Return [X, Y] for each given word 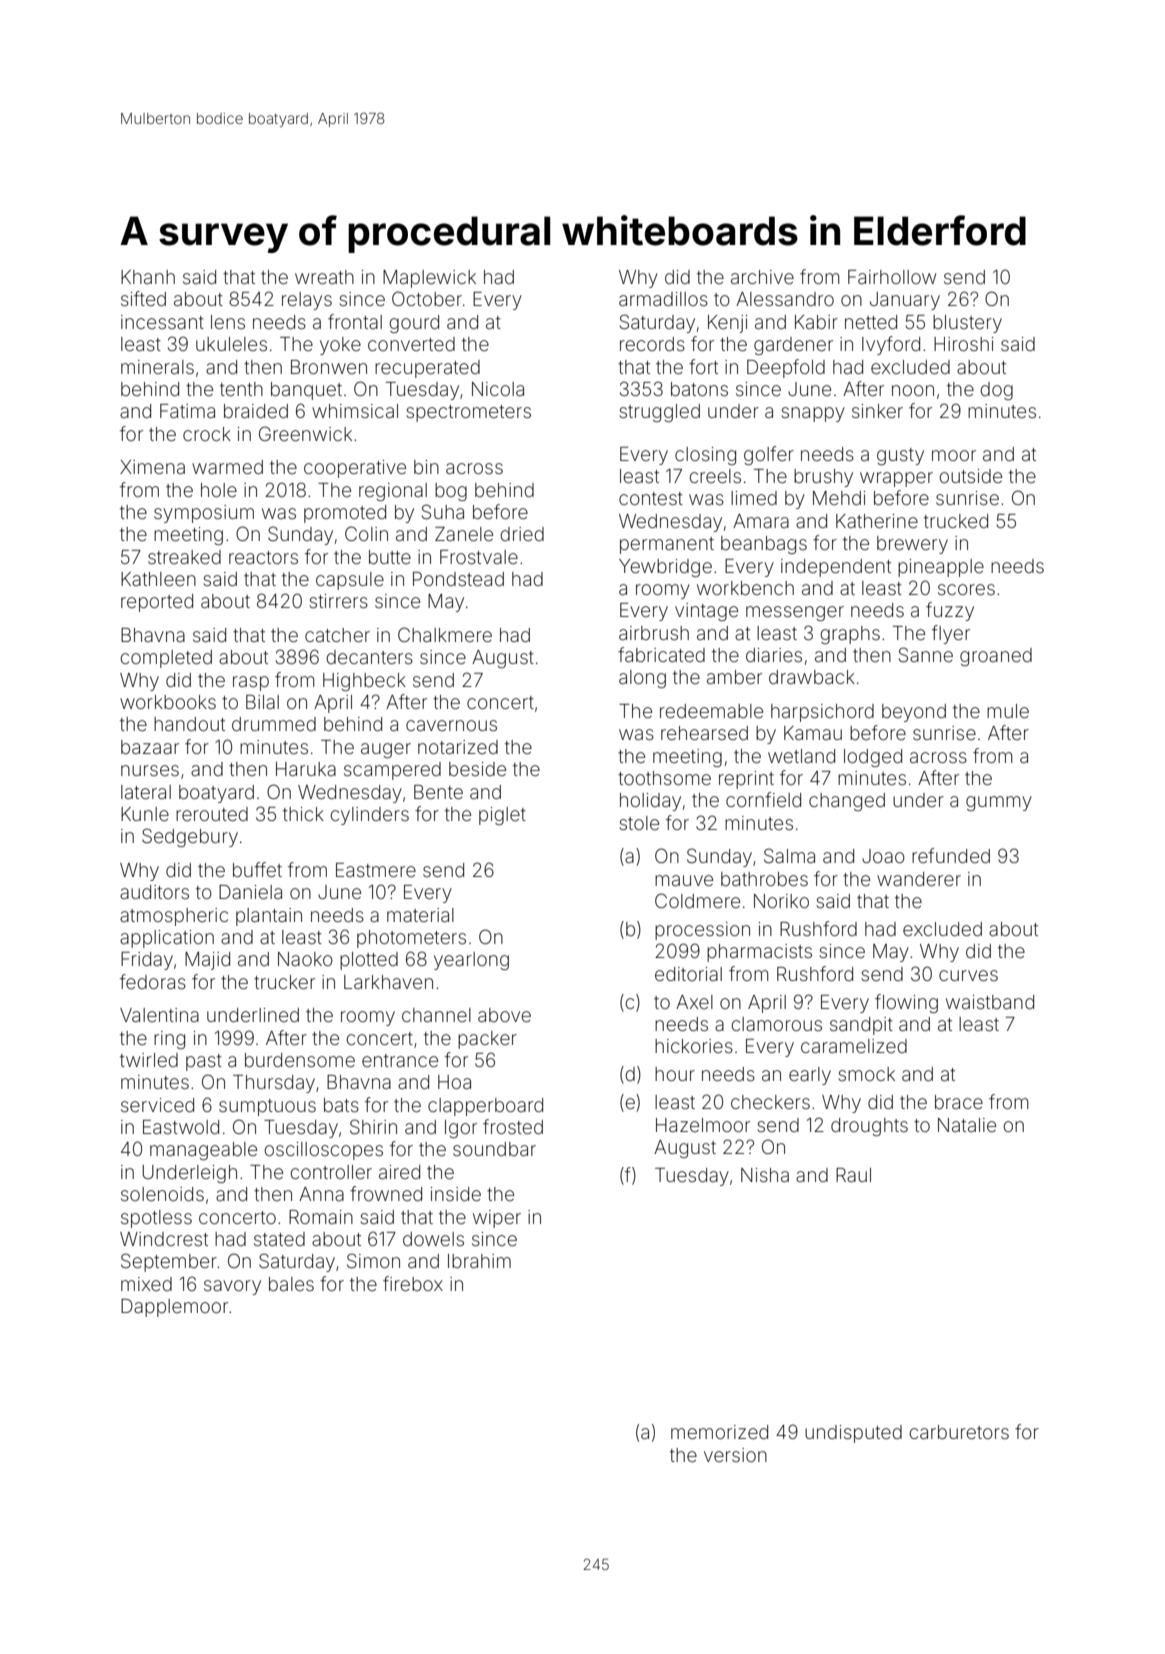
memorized [719, 1432]
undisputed [853, 1434]
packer [487, 1040]
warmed [227, 467]
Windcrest [164, 1239]
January [905, 301]
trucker [284, 982]
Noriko [781, 901]
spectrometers [469, 413]
